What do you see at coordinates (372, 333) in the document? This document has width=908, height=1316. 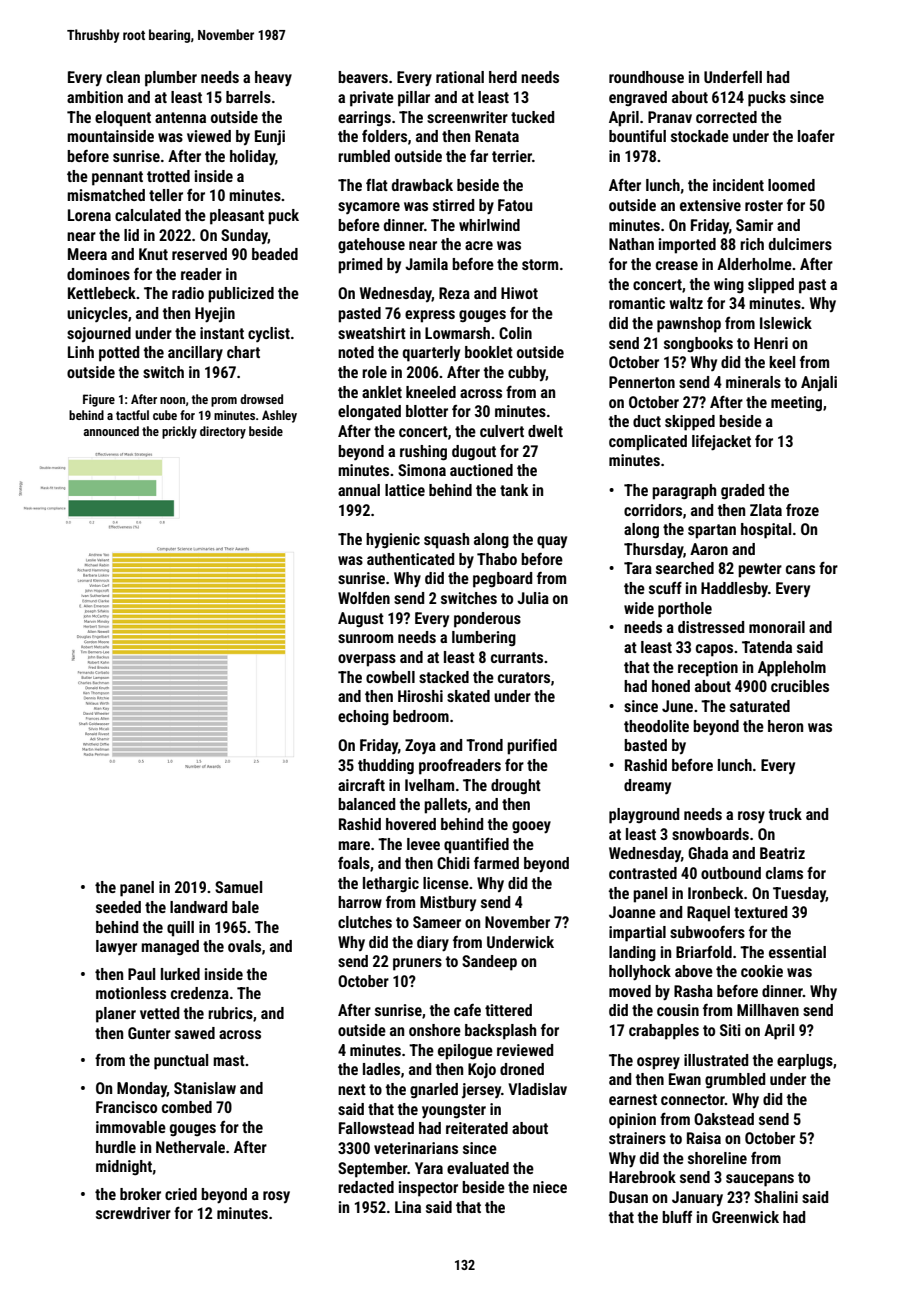 I see `sweatshirt` at bounding box center [372, 333].
